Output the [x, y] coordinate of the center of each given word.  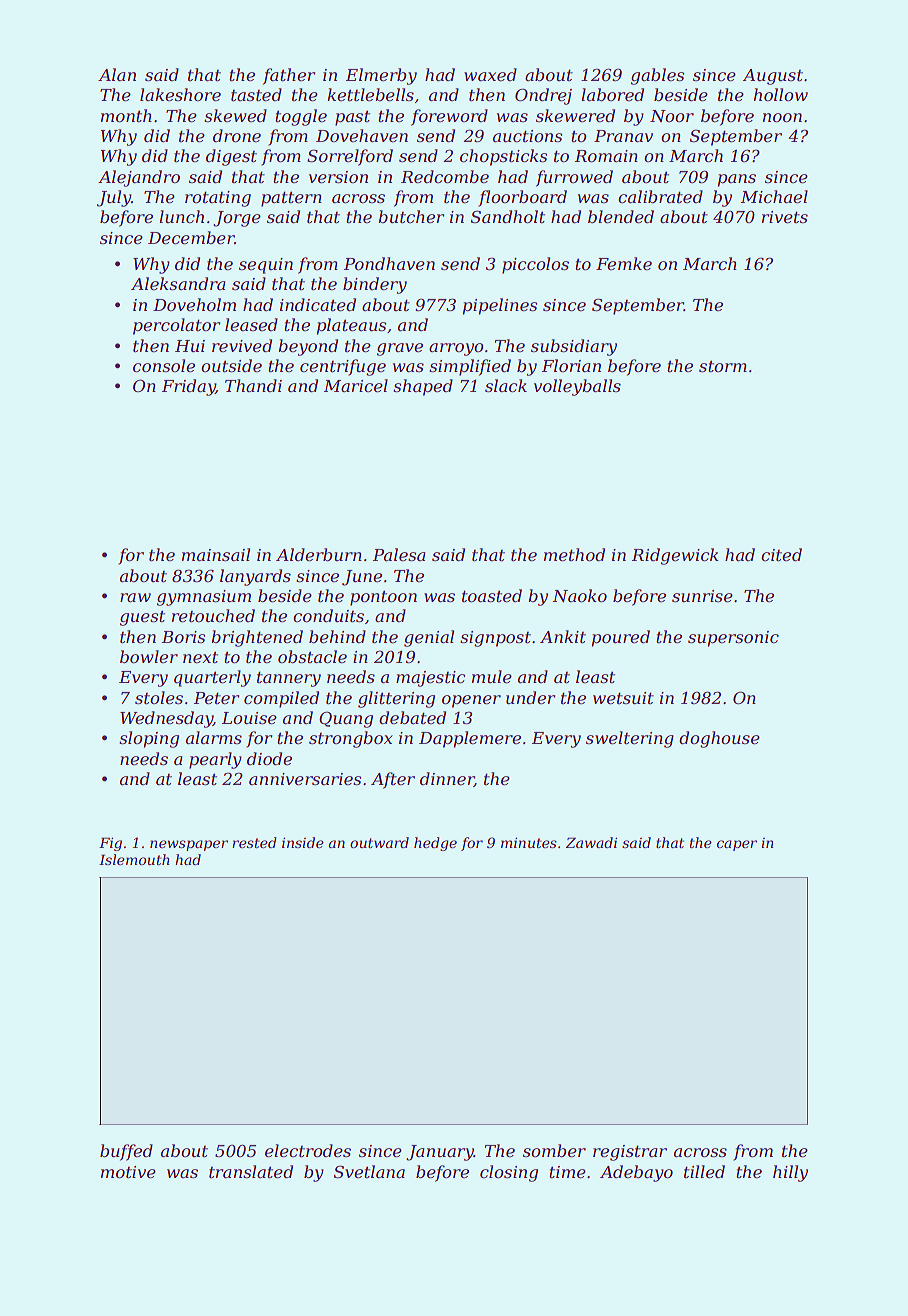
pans [737, 180]
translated [251, 1171]
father [289, 76]
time [567, 1172]
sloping [149, 739]
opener [471, 701]
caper [737, 845]
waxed [490, 74]
